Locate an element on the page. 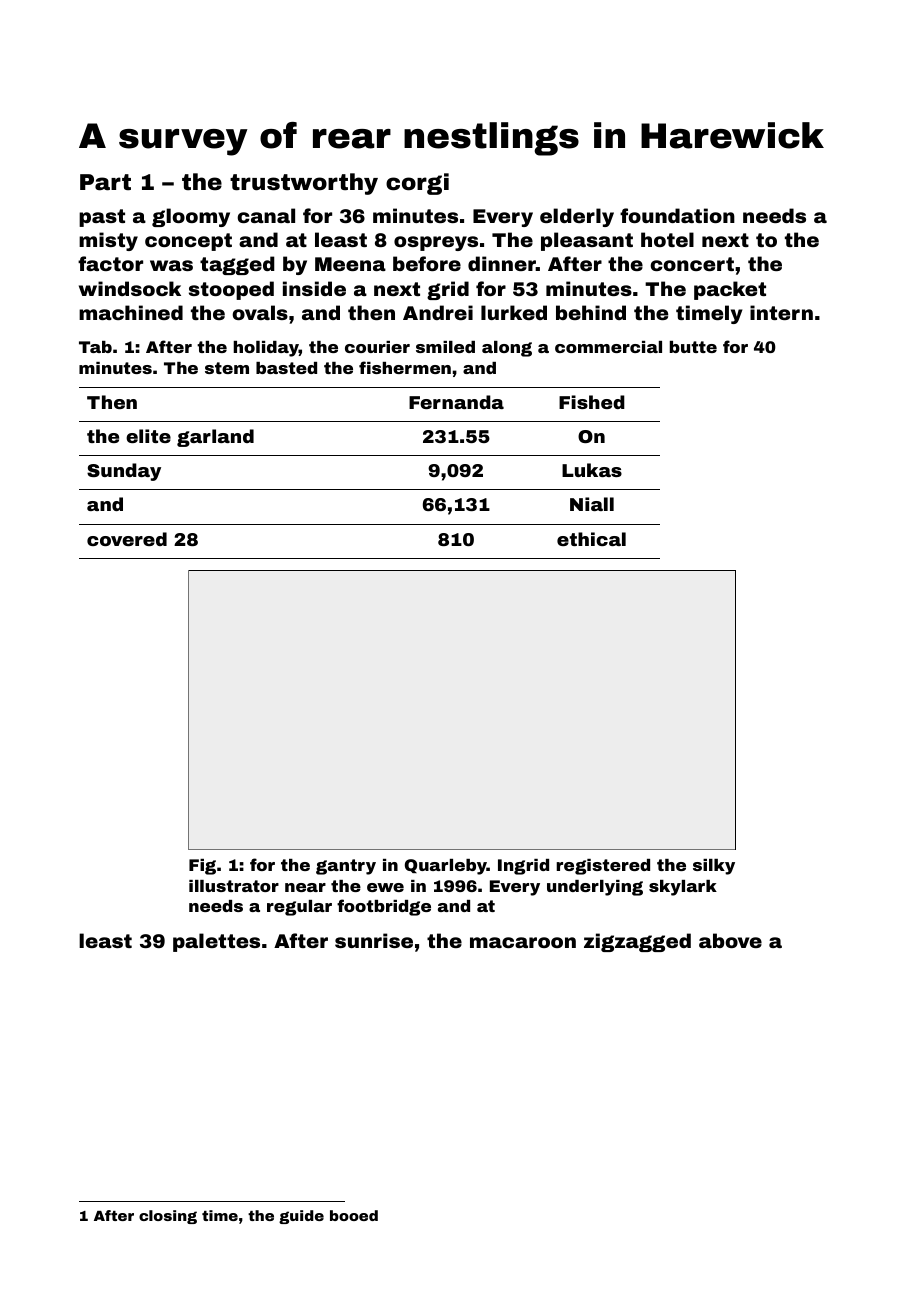 Image resolution: width=924 pixels, height=1308 pixels. foundation is located at coordinates (677, 215).
